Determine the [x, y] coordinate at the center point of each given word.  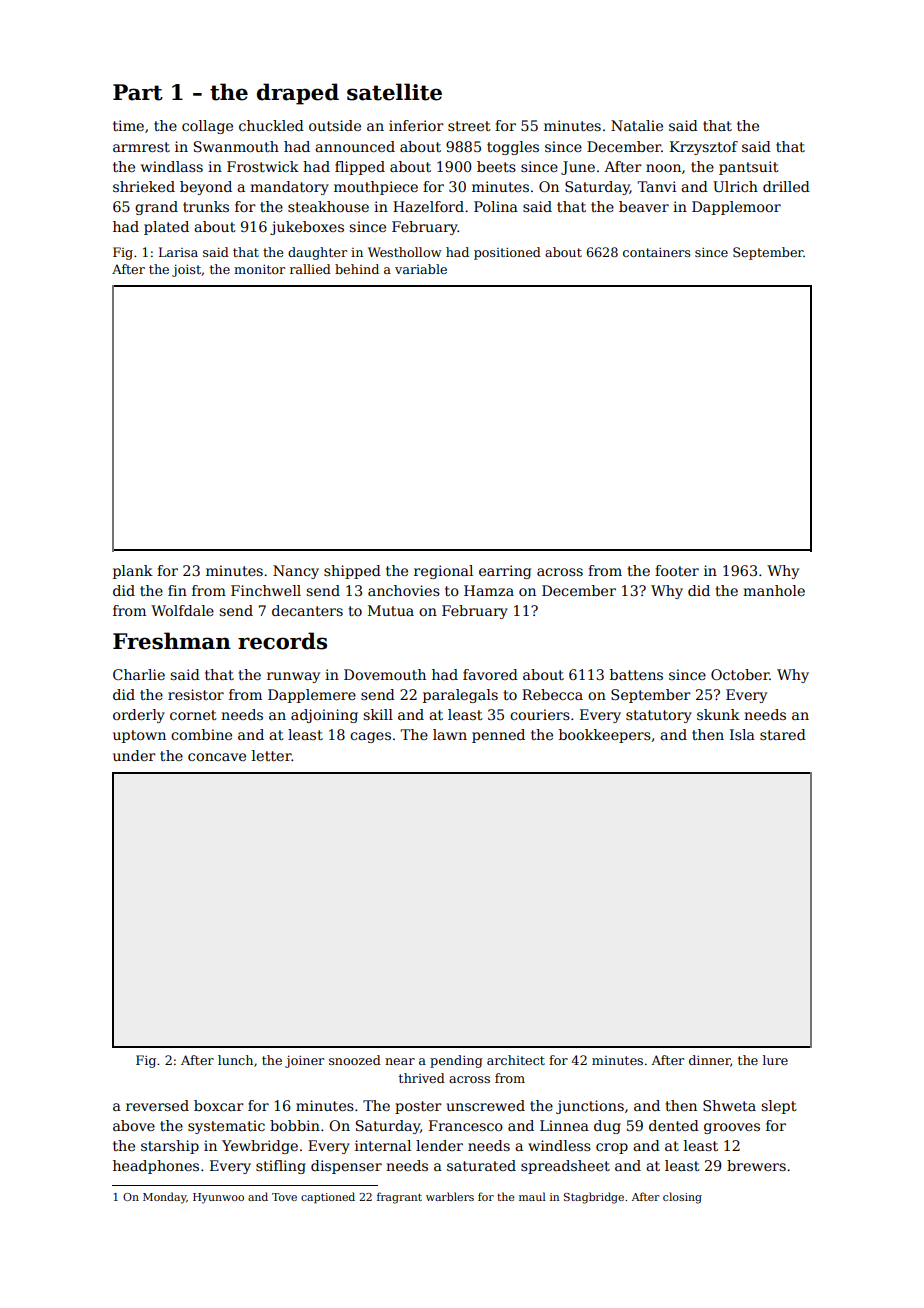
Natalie [637, 125]
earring [505, 572]
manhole [774, 590]
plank [133, 572]
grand [156, 208]
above [134, 1125]
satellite [394, 92]
